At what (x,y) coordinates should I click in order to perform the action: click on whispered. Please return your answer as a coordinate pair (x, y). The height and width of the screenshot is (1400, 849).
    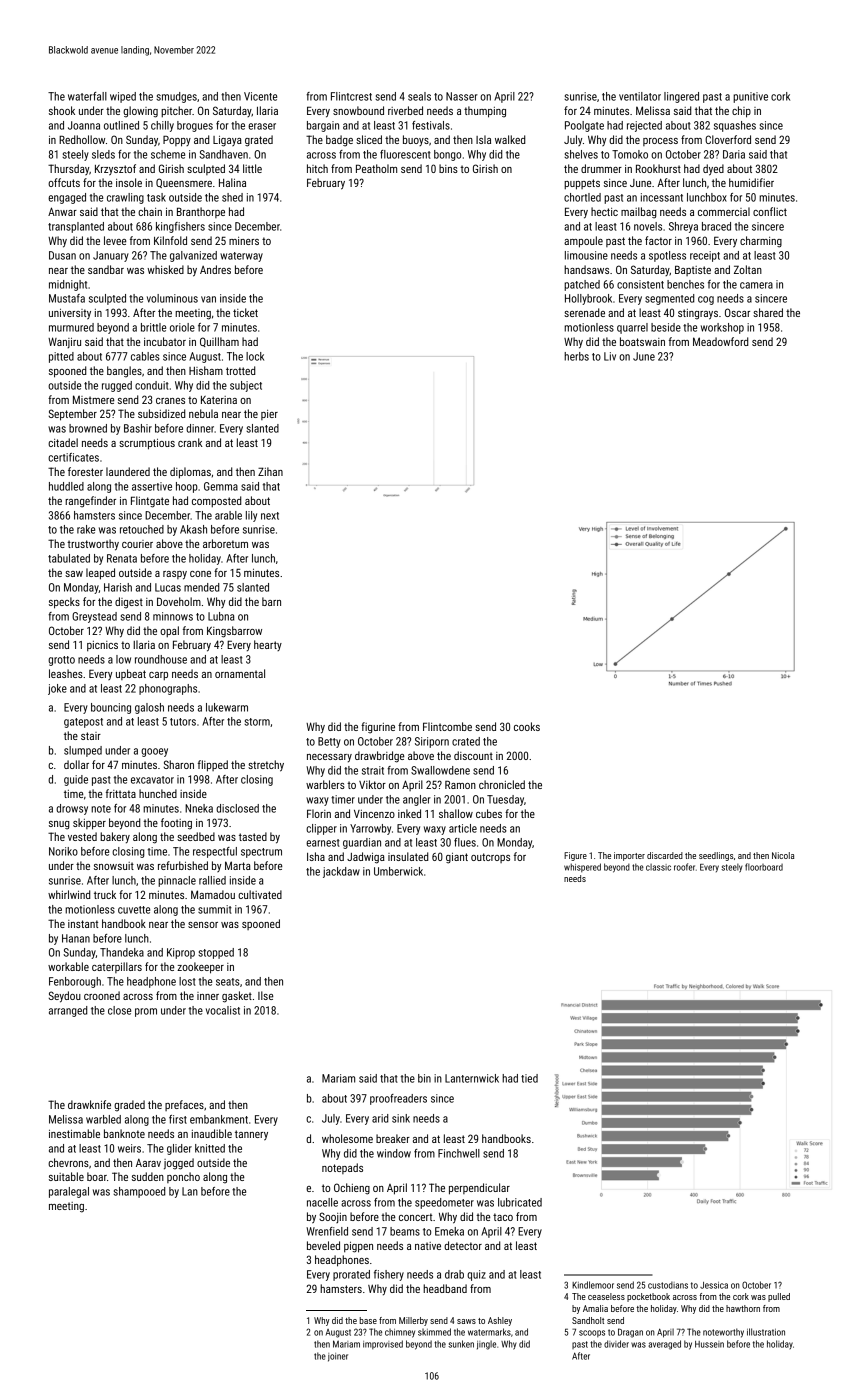
    Looking at the image, I should click on (582, 867).
